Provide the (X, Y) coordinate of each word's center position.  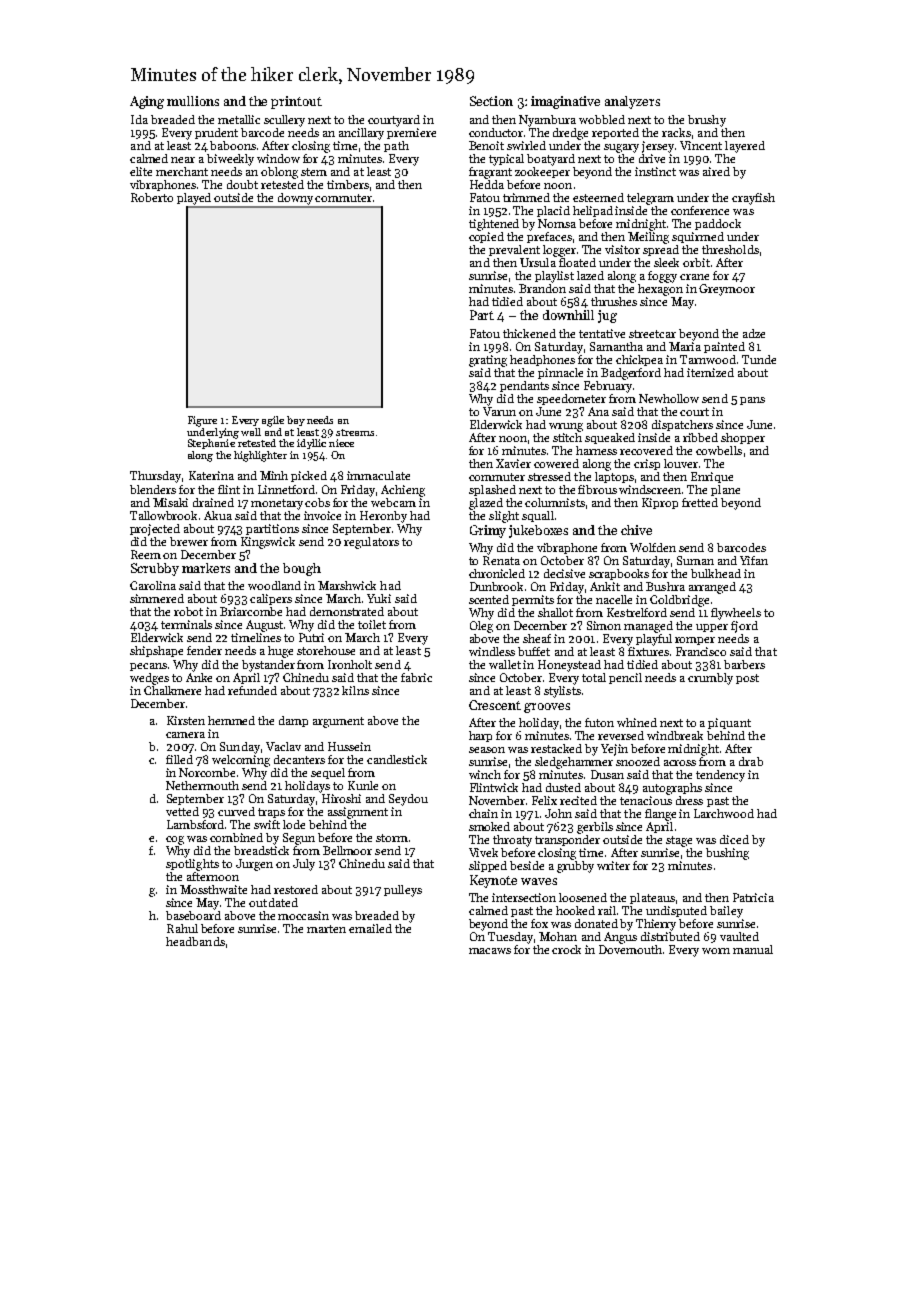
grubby (575, 867)
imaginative (565, 102)
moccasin (303, 915)
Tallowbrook (163, 515)
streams (355, 432)
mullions (193, 101)
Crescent (495, 705)
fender (204, 650)
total (594, 677)
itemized (710, 372)
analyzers (632, 102)
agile (273, 421)
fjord (744, 627)
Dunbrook (496, 586)
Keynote (493, 881)
